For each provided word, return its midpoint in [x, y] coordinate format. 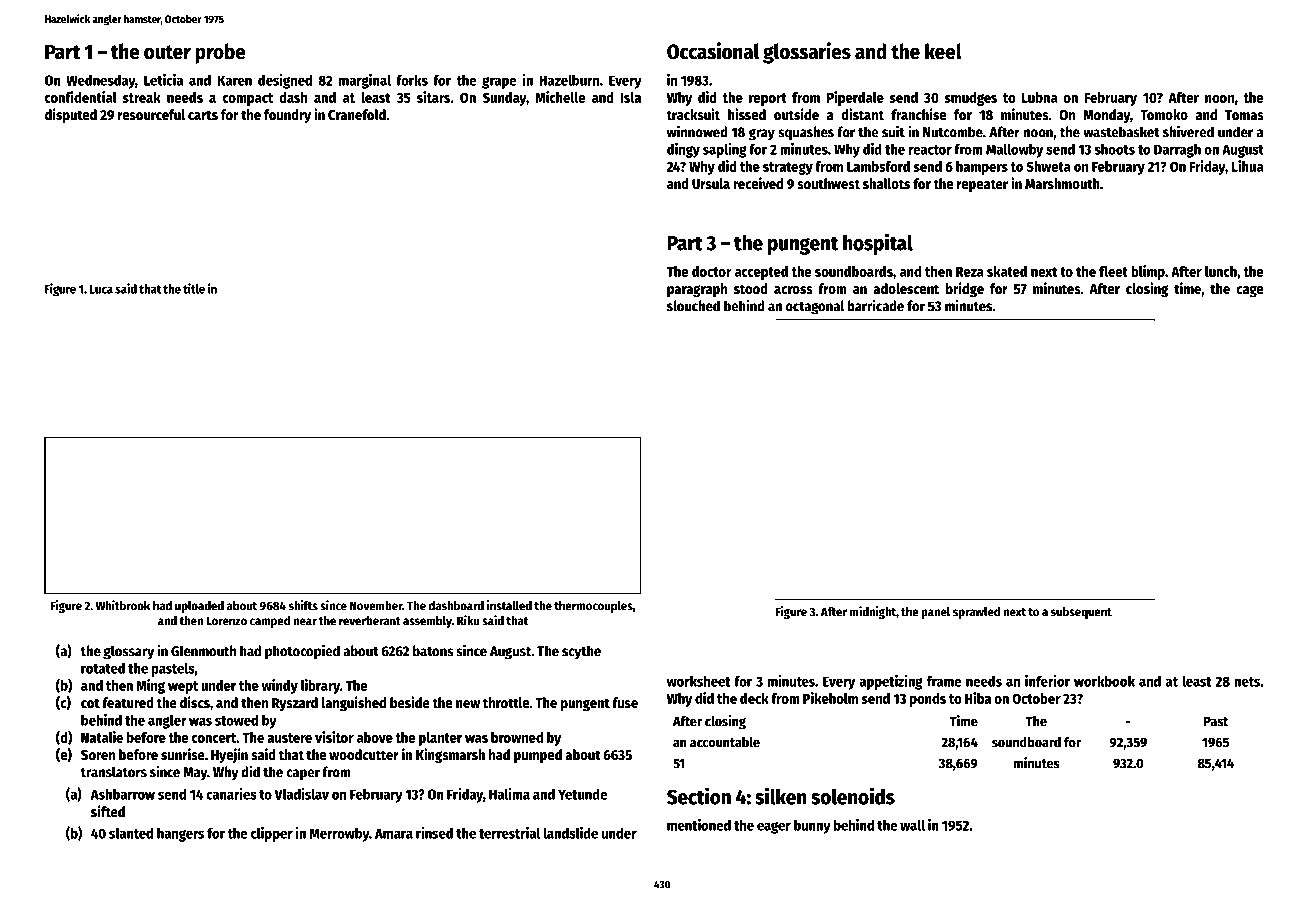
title [194, 288]
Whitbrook [123, 605]
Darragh [1177, 150]
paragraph [697, 290]
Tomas [1244, 115]
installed [509, 605]
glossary [128, 652]
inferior [1047, 681]
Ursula [711, 183]
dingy [683, 150]
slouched [693, 306]
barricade [875, 305]
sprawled [976, 613]
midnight [873, 612]
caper [303, 775]
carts [203, 115]
